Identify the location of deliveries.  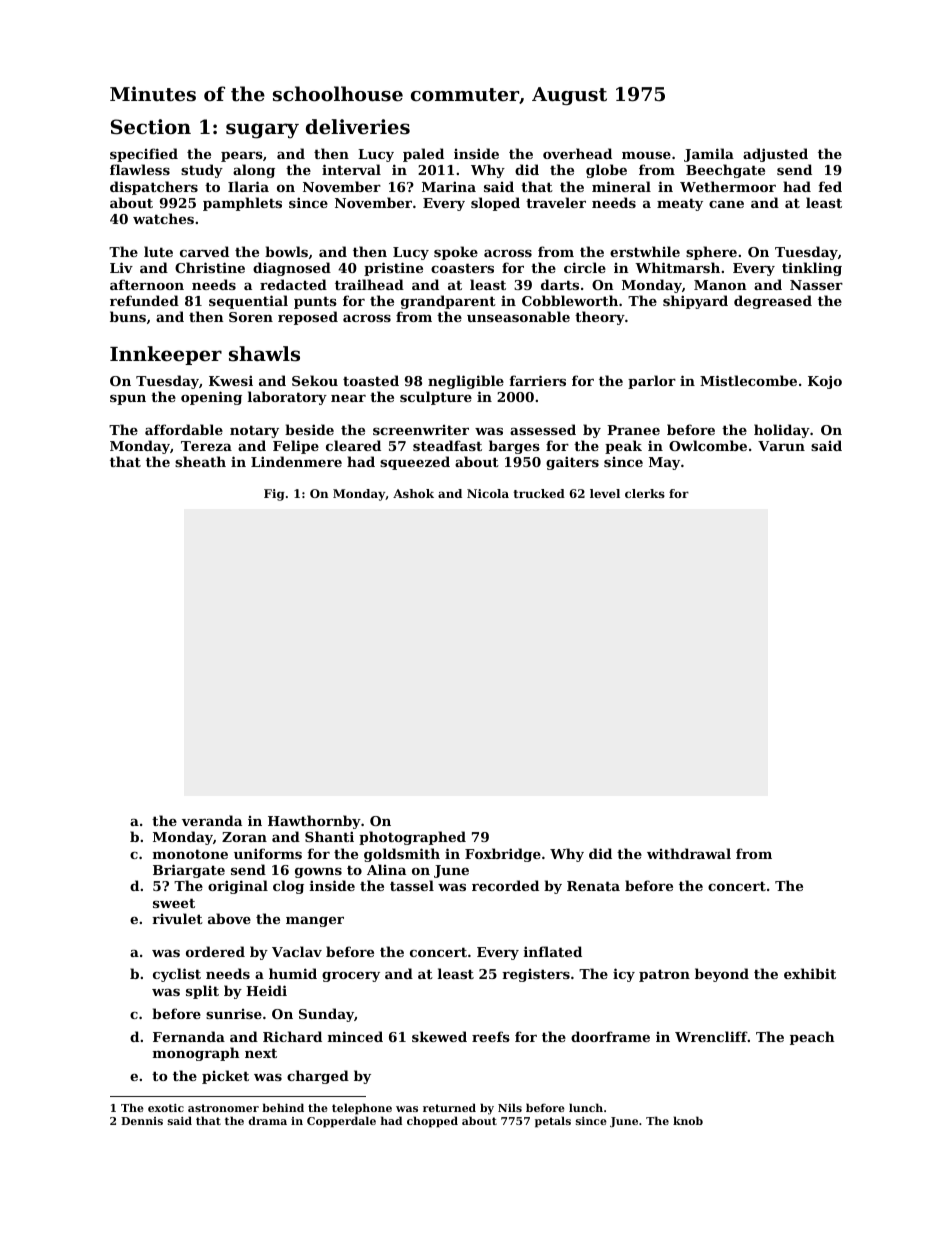
(358, 126).
